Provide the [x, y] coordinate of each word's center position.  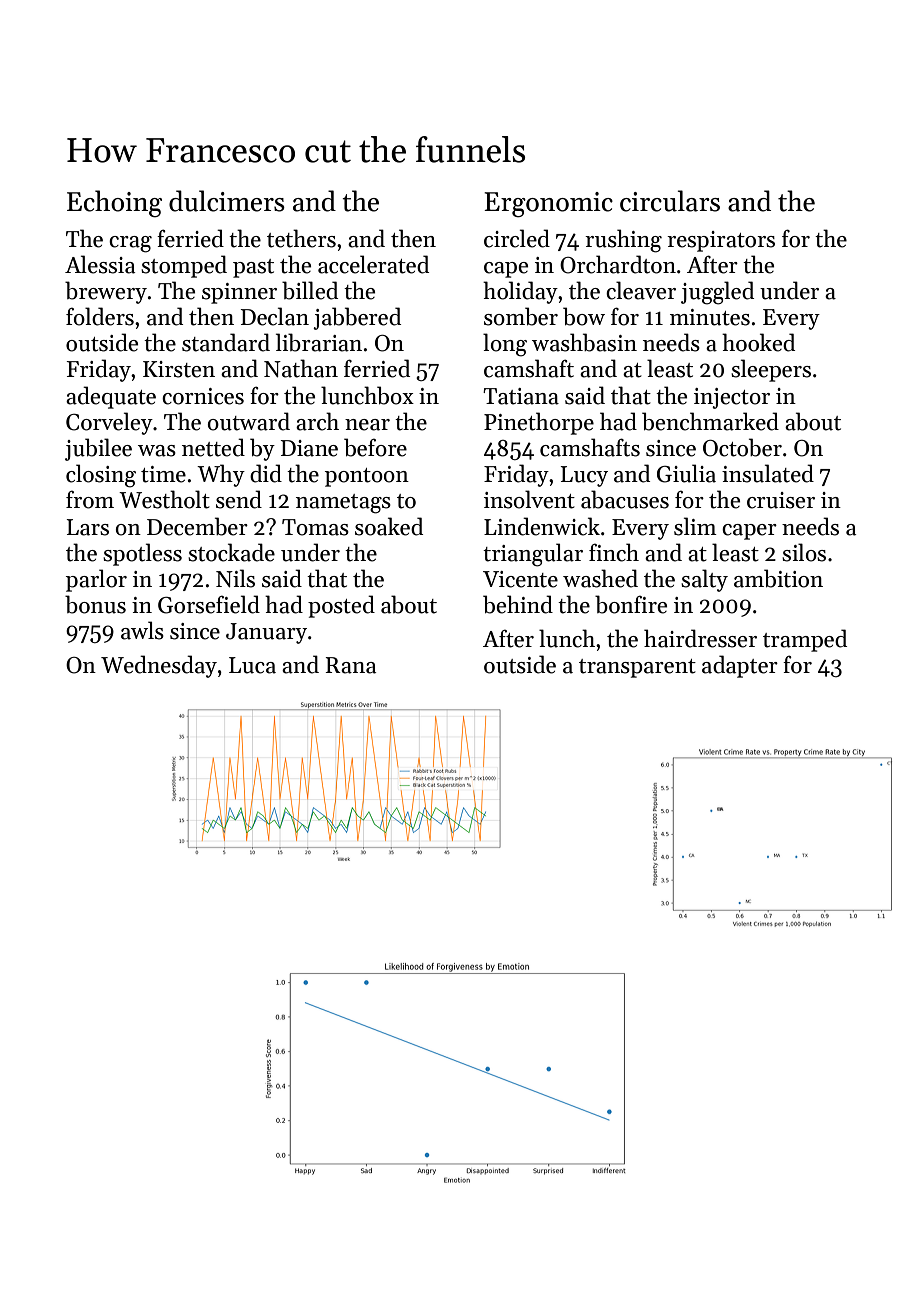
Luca [252, 665]
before [375, 447]
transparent [637, 668]
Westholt [164, 499]
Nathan [301, 368]
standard [226, 342]
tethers [301, 238]
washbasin [584, 342]
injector [732, 398]
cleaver [641, 290]
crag [130, 244]
